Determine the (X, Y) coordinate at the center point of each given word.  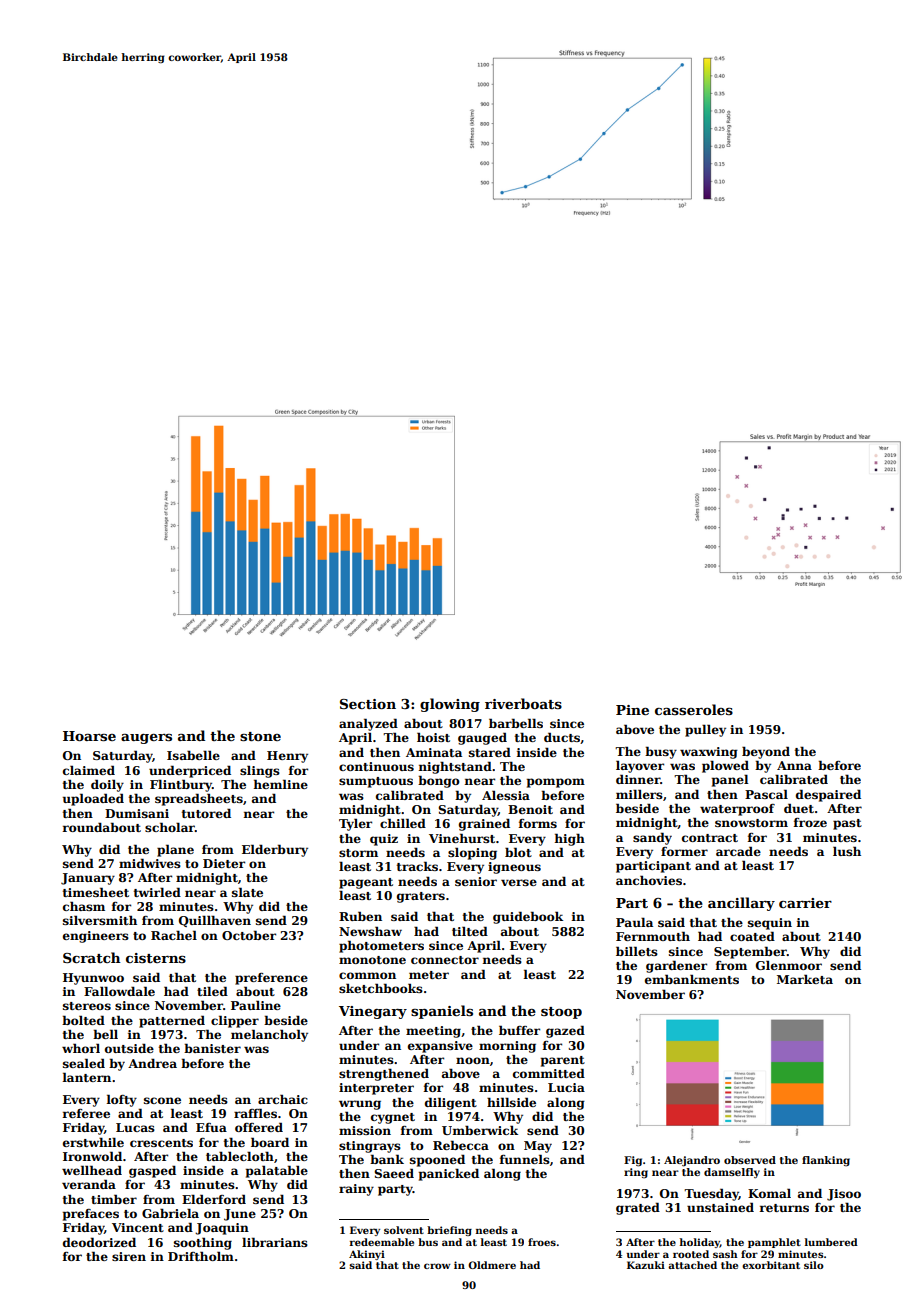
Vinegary (373, 1012)
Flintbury (181, 785)
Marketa (805, 979)
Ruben (360, 916)
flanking (826, 1161)
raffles (255, 1113)
